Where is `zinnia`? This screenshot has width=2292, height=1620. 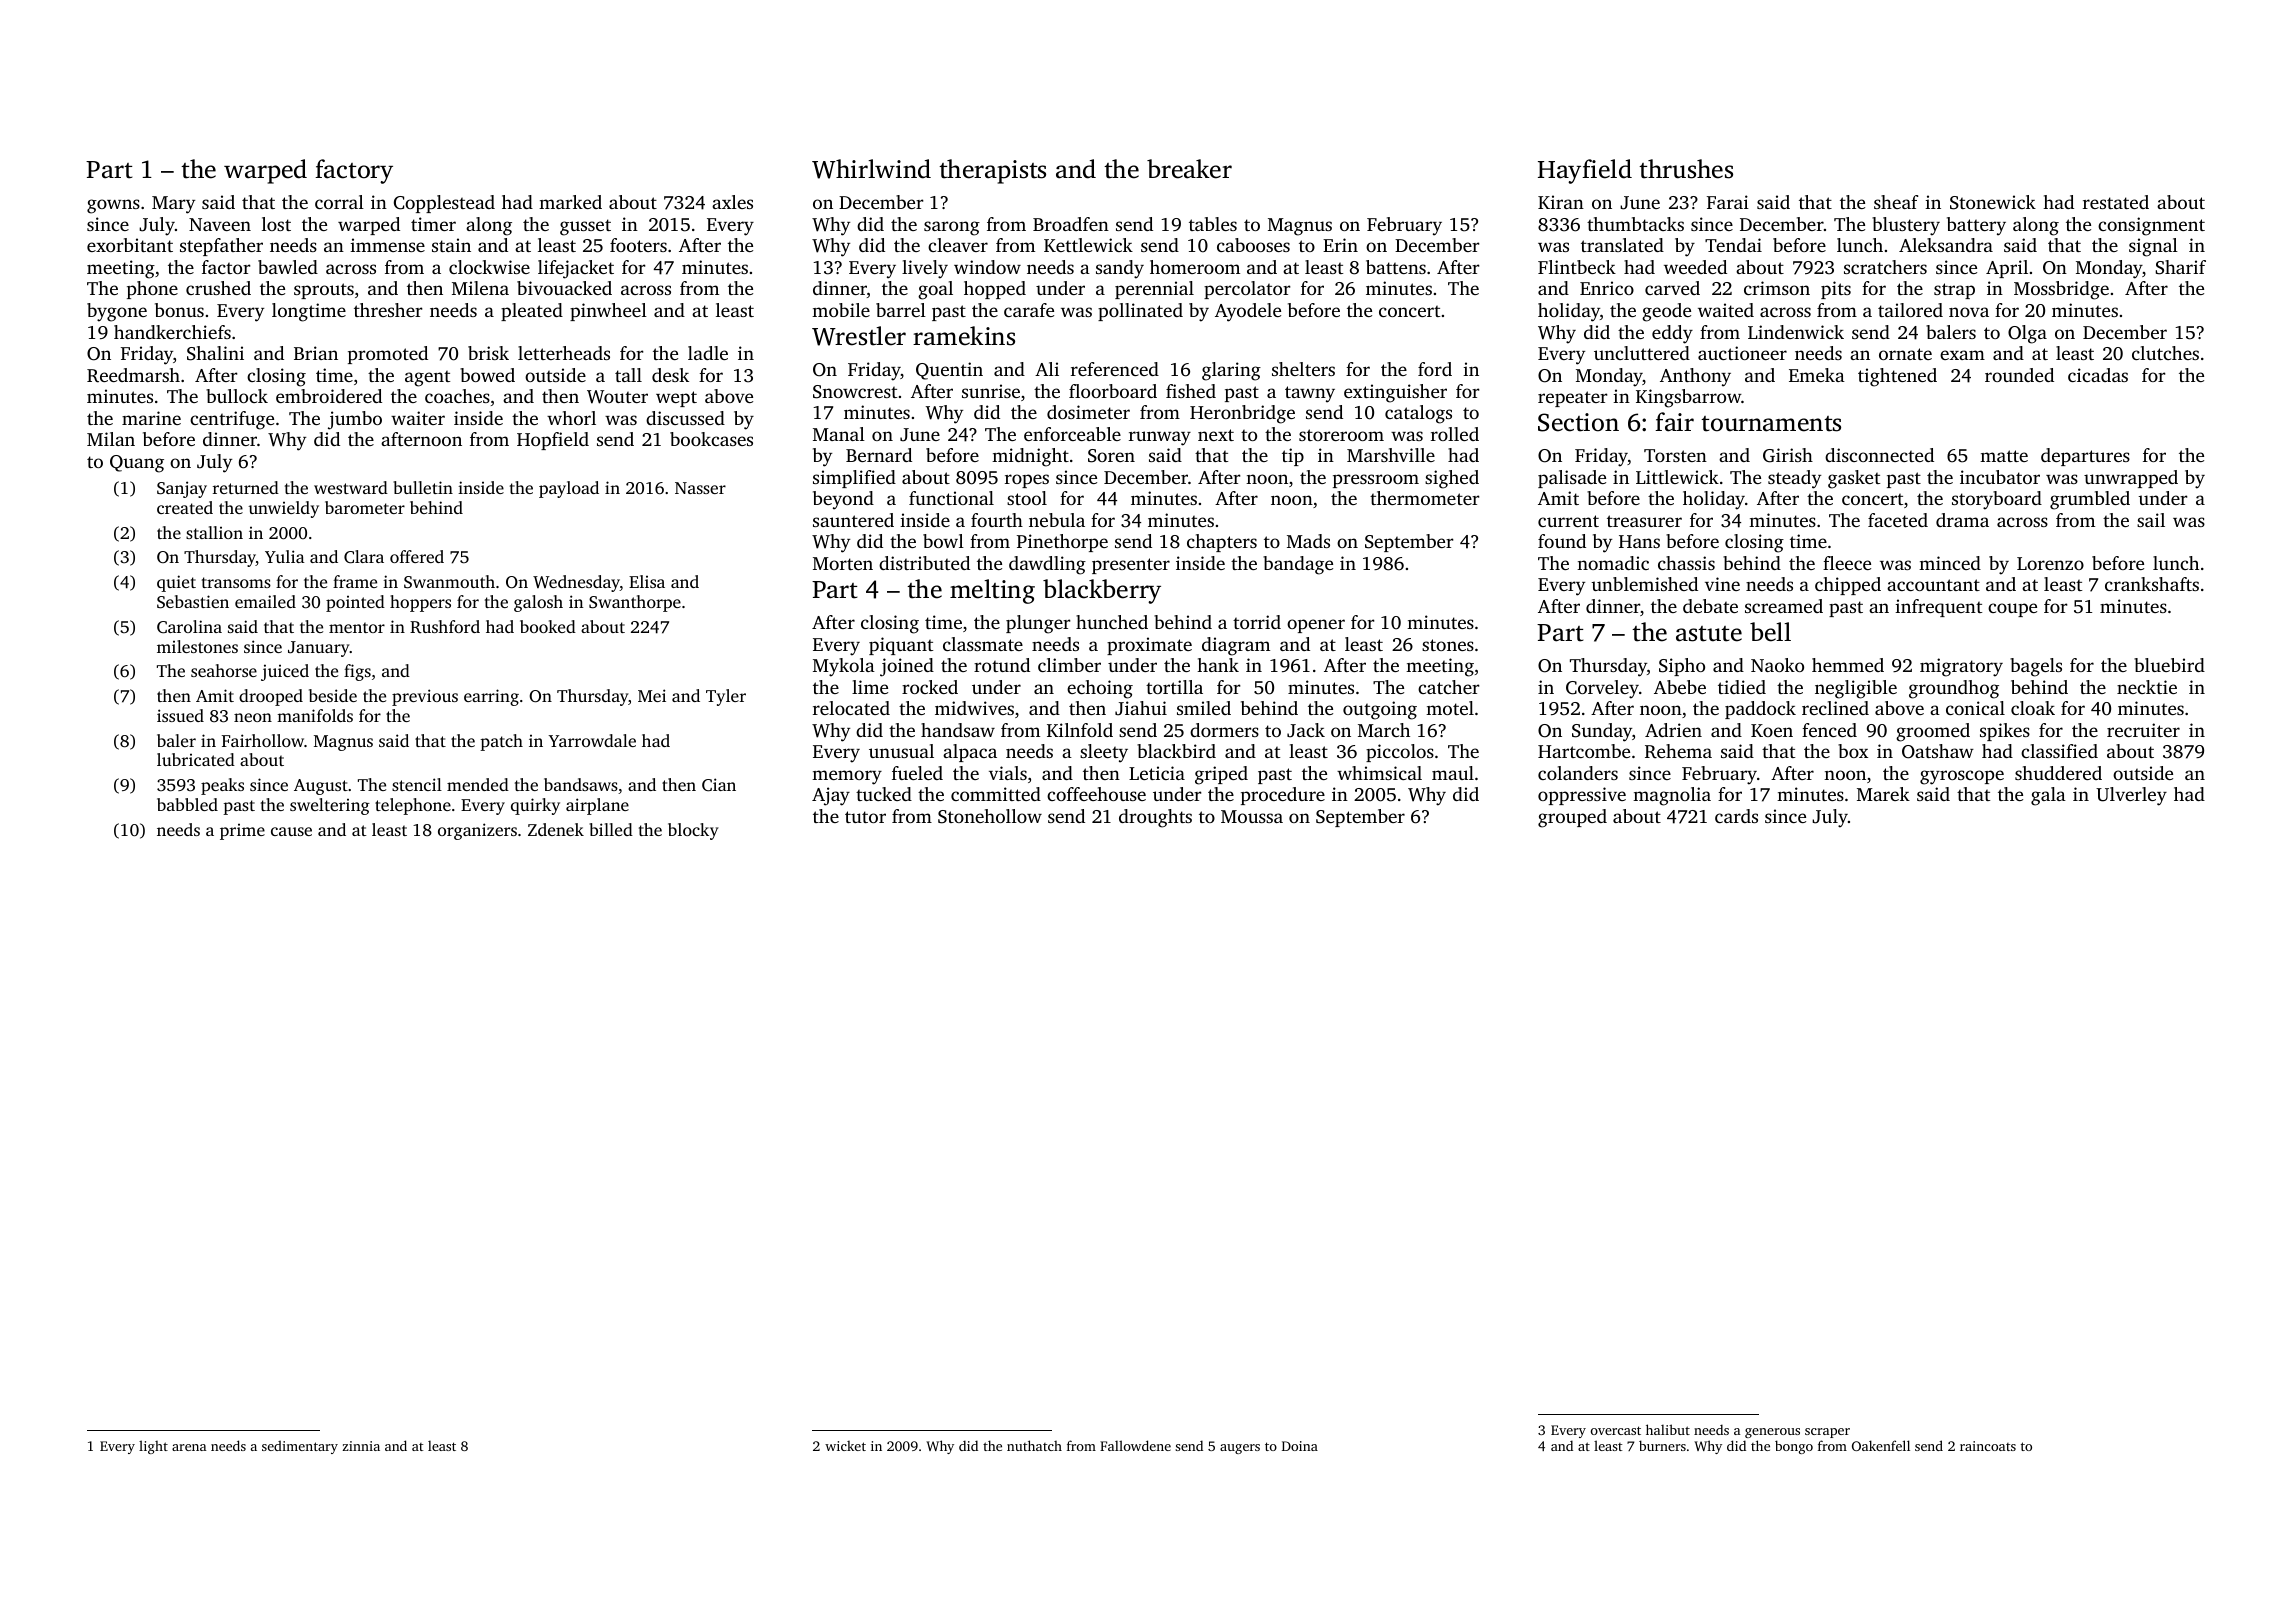 zinnia is located at coordinates (361, 1446).
